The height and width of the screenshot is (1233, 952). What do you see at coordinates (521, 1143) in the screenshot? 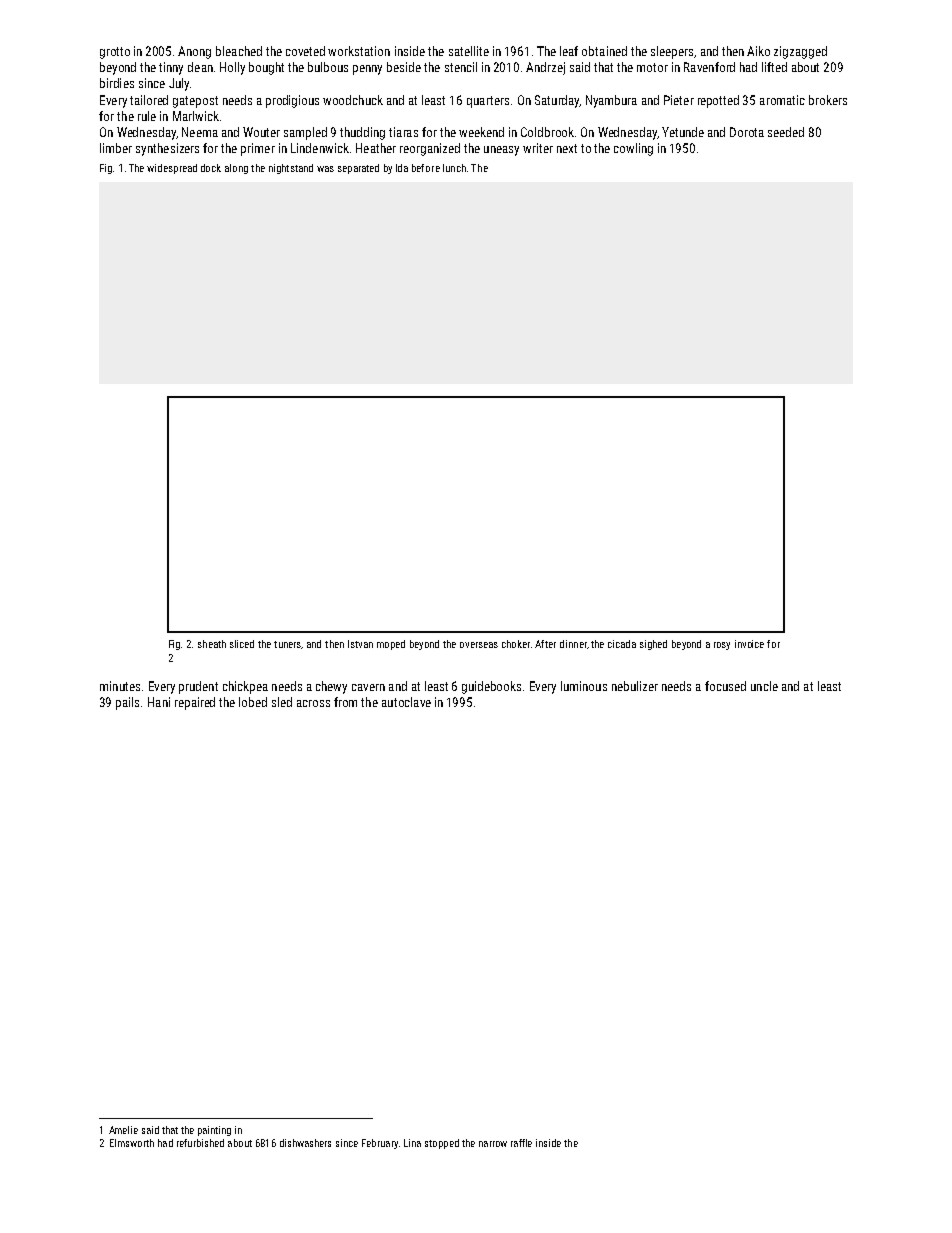
I see `raffle` at bounding box center [521, 1143].
